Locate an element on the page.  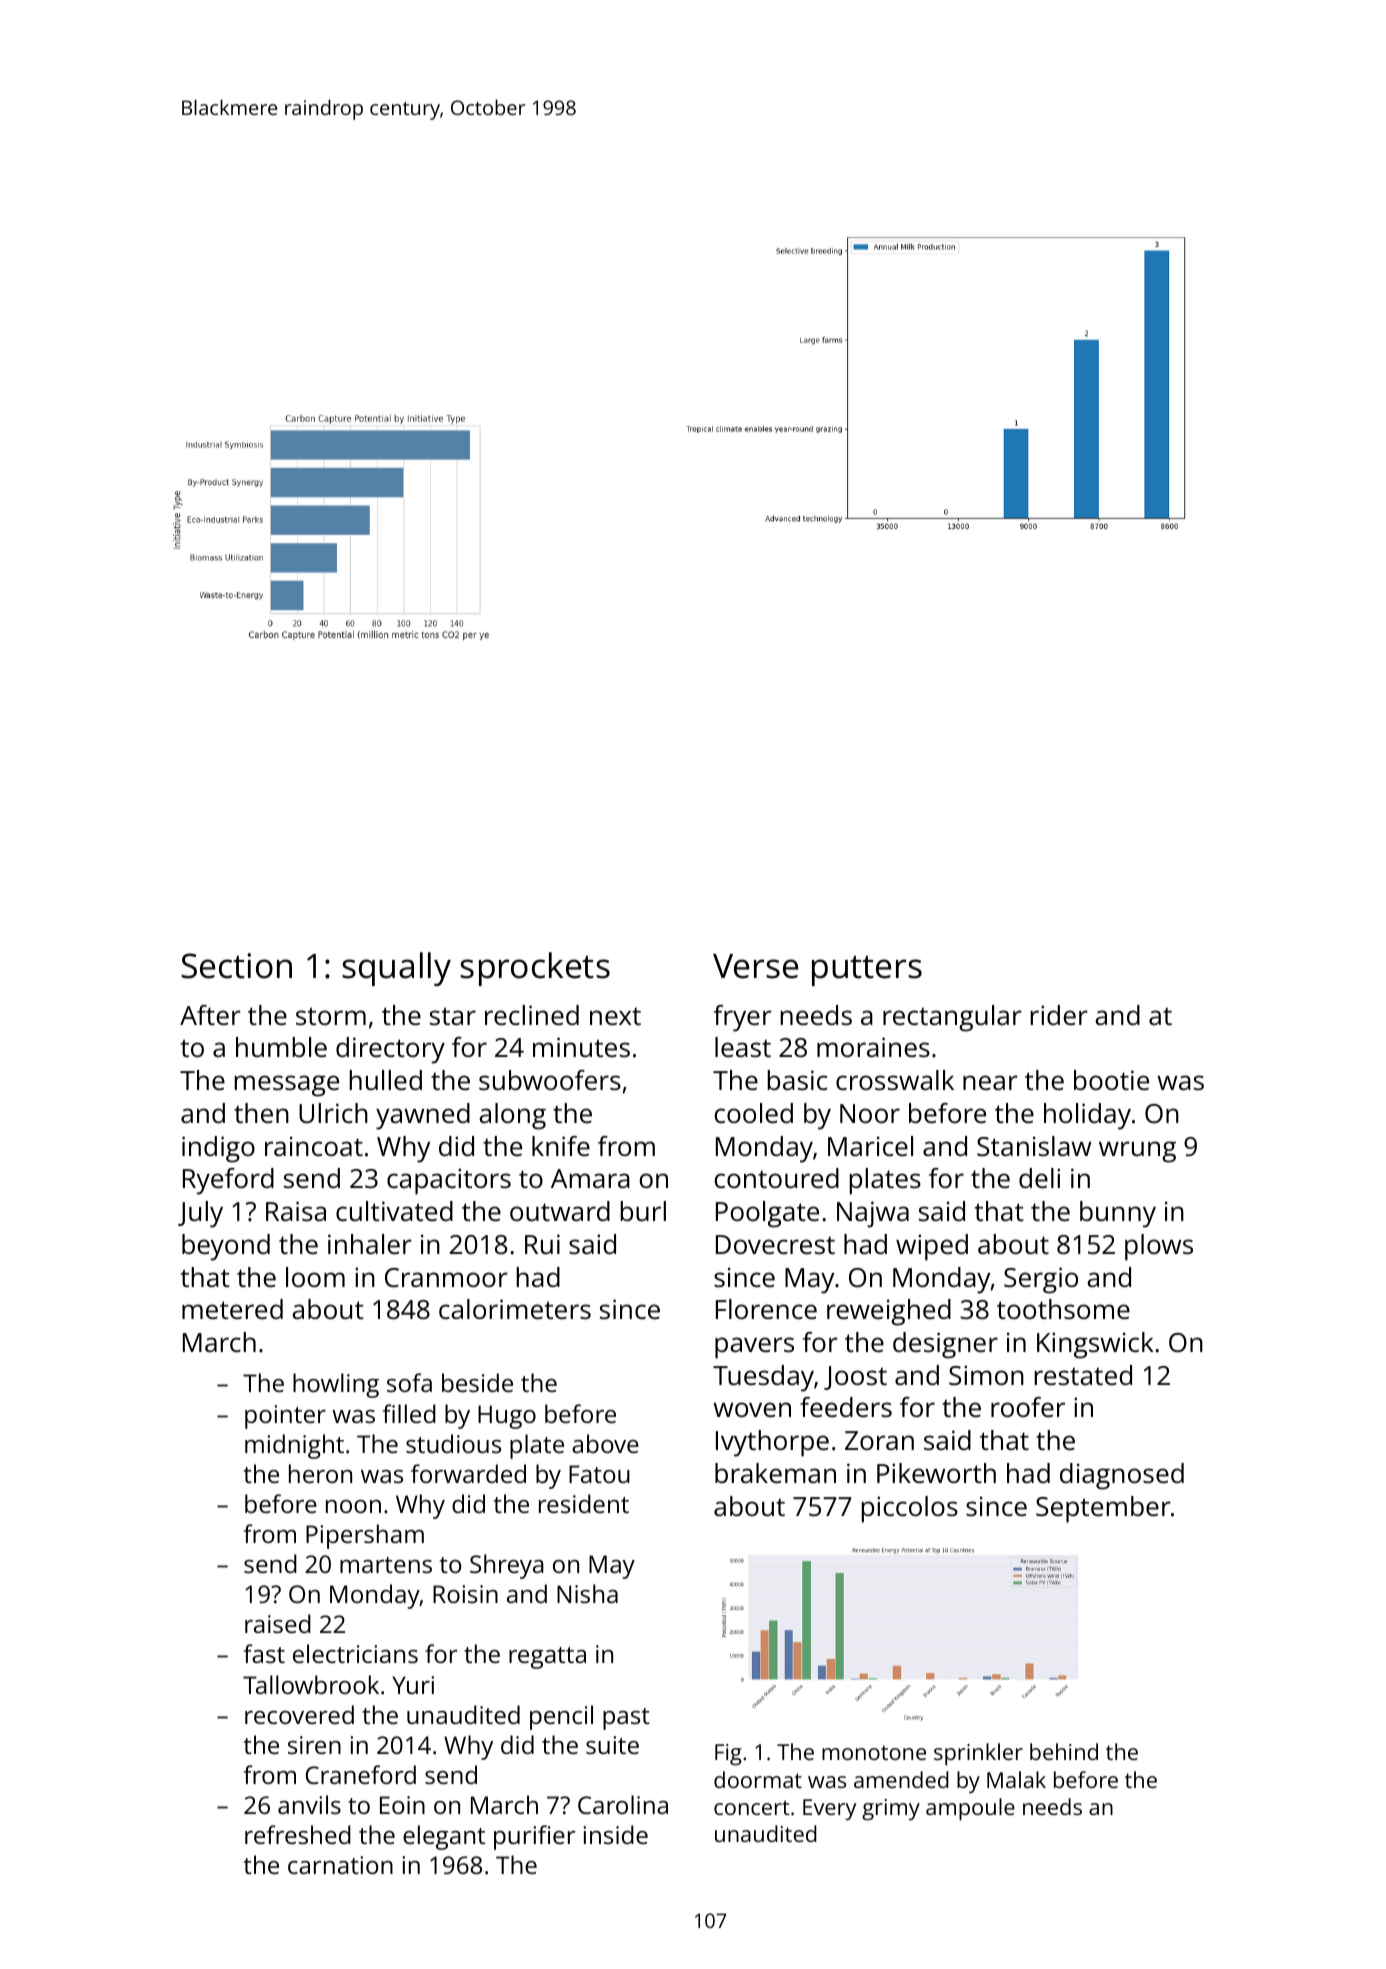
woven is located at coordinates (752, 1409).
